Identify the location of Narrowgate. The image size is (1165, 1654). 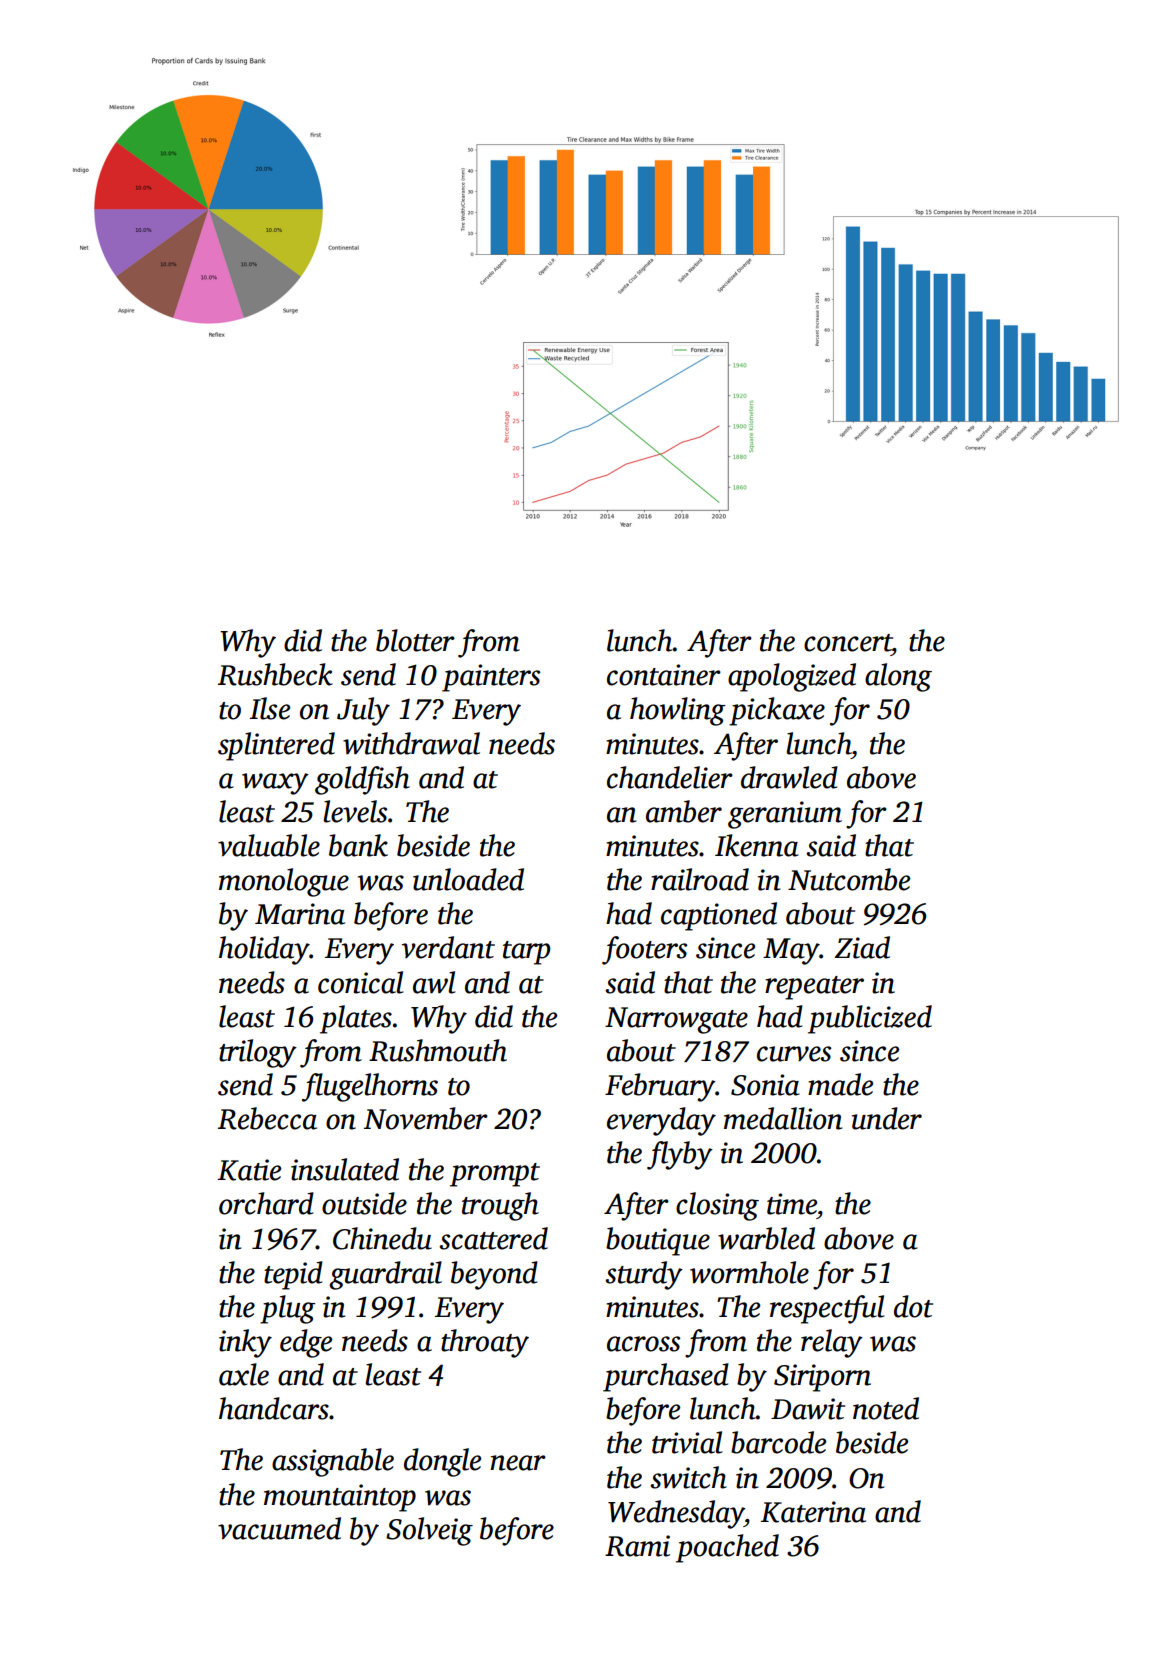
(676, 1020).
